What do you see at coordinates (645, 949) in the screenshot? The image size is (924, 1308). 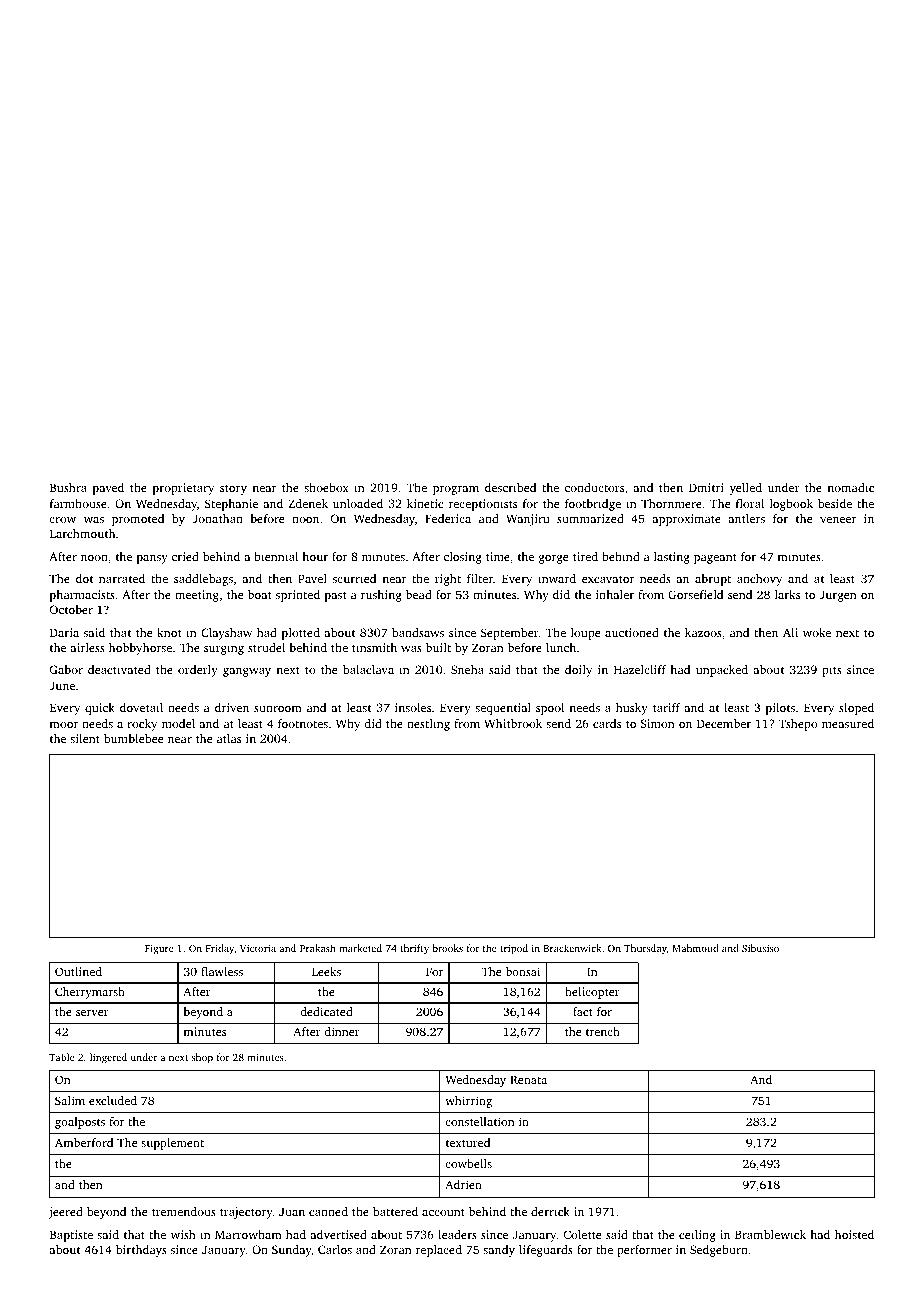 I see `Thursday` at bounding box center [645, 949].
